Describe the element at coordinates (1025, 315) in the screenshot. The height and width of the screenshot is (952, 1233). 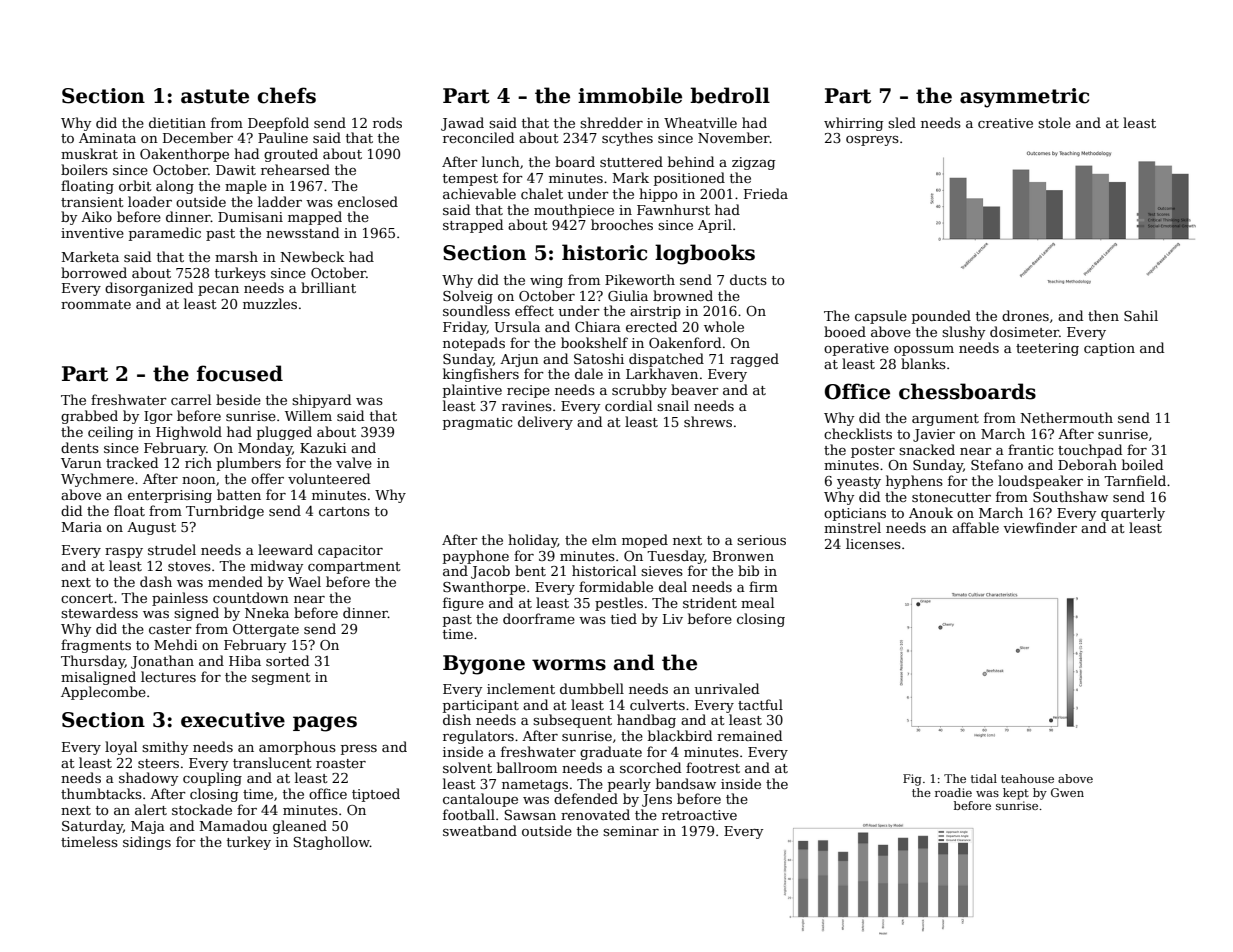
I see `drones` at that location.
